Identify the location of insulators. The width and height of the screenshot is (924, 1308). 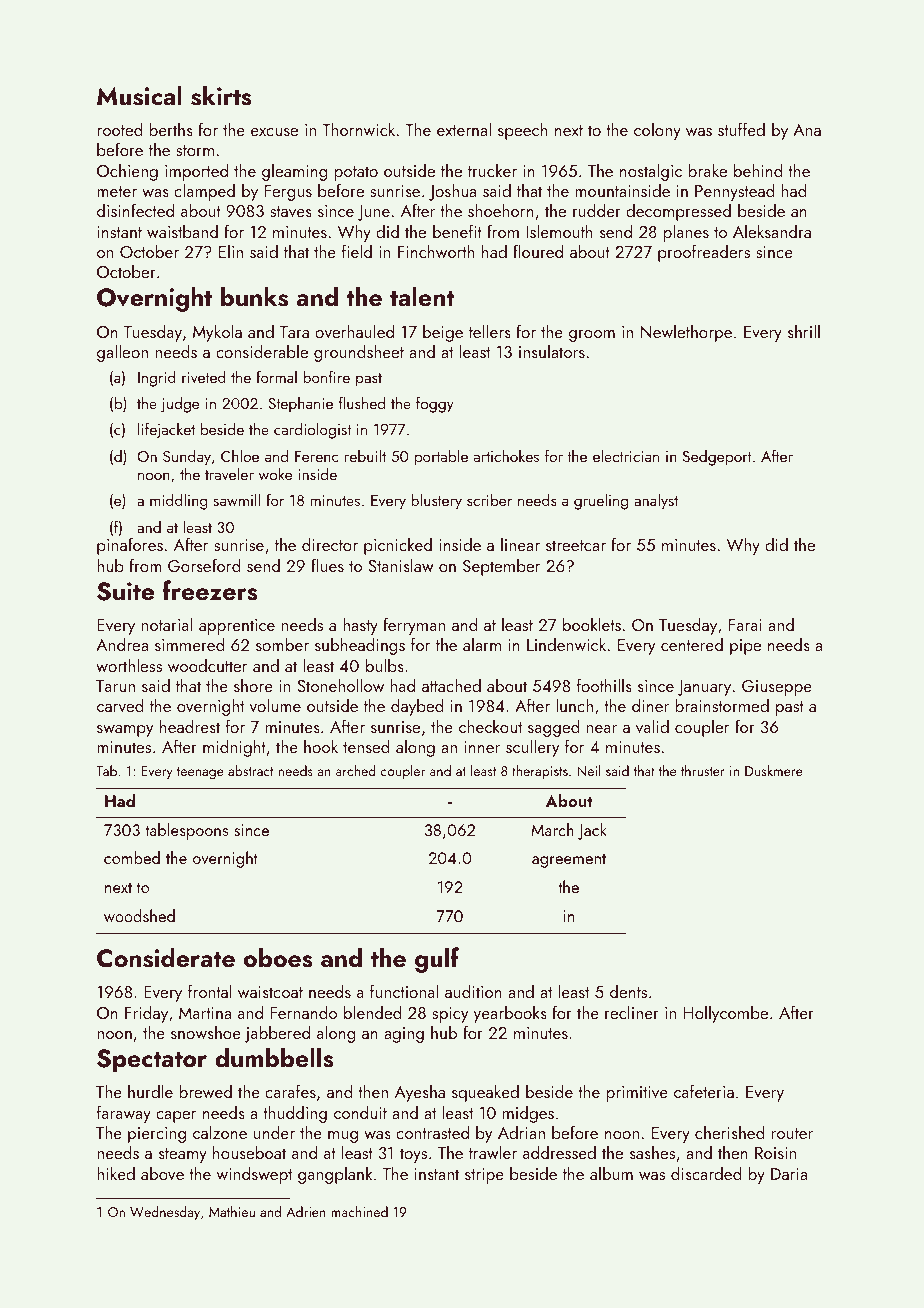
(552, 351).
